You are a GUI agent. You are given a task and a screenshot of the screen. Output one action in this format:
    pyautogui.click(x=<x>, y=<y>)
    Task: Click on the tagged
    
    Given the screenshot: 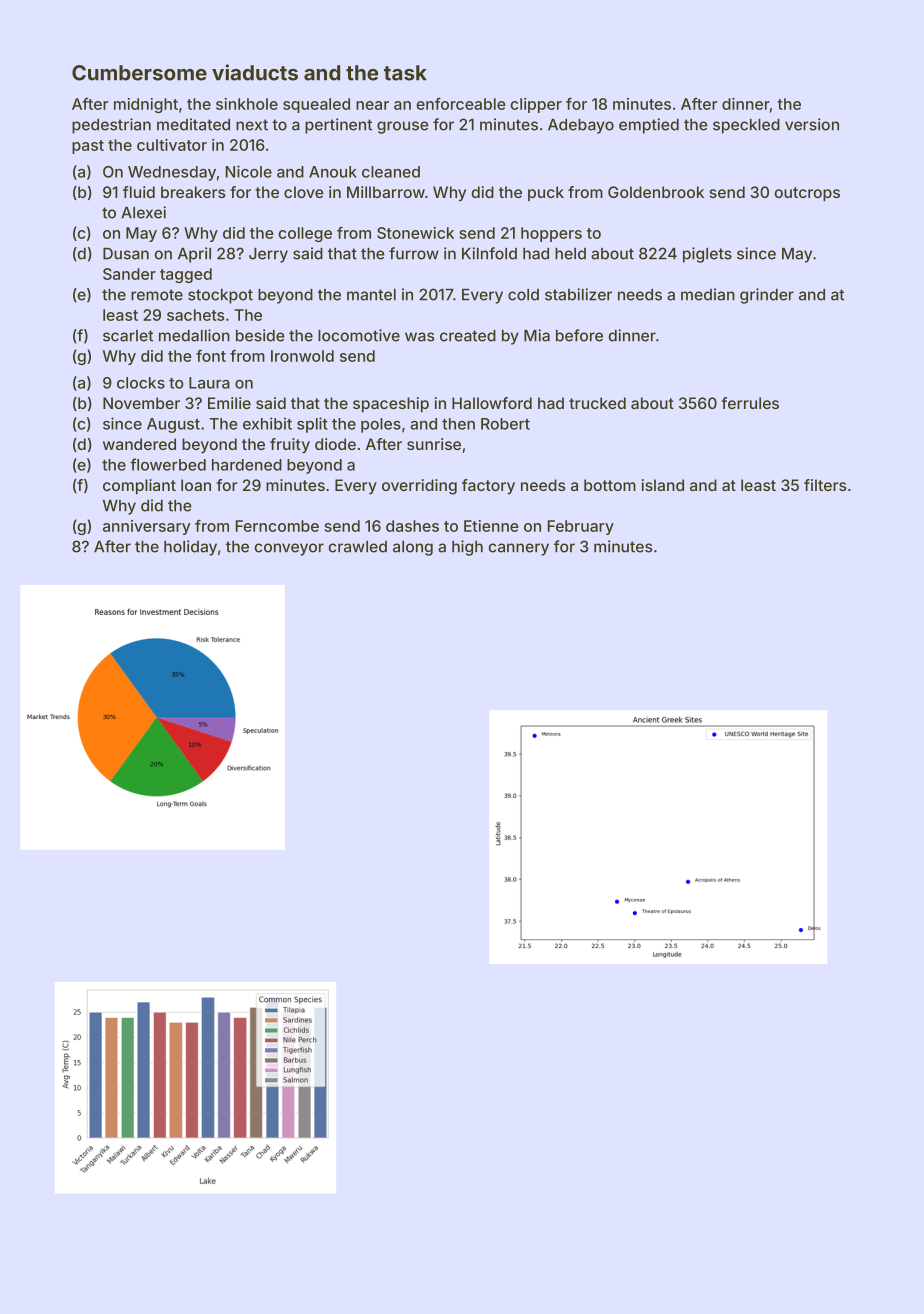 What is the action you would take?
    pyautogui.click(x=186, y=275)
